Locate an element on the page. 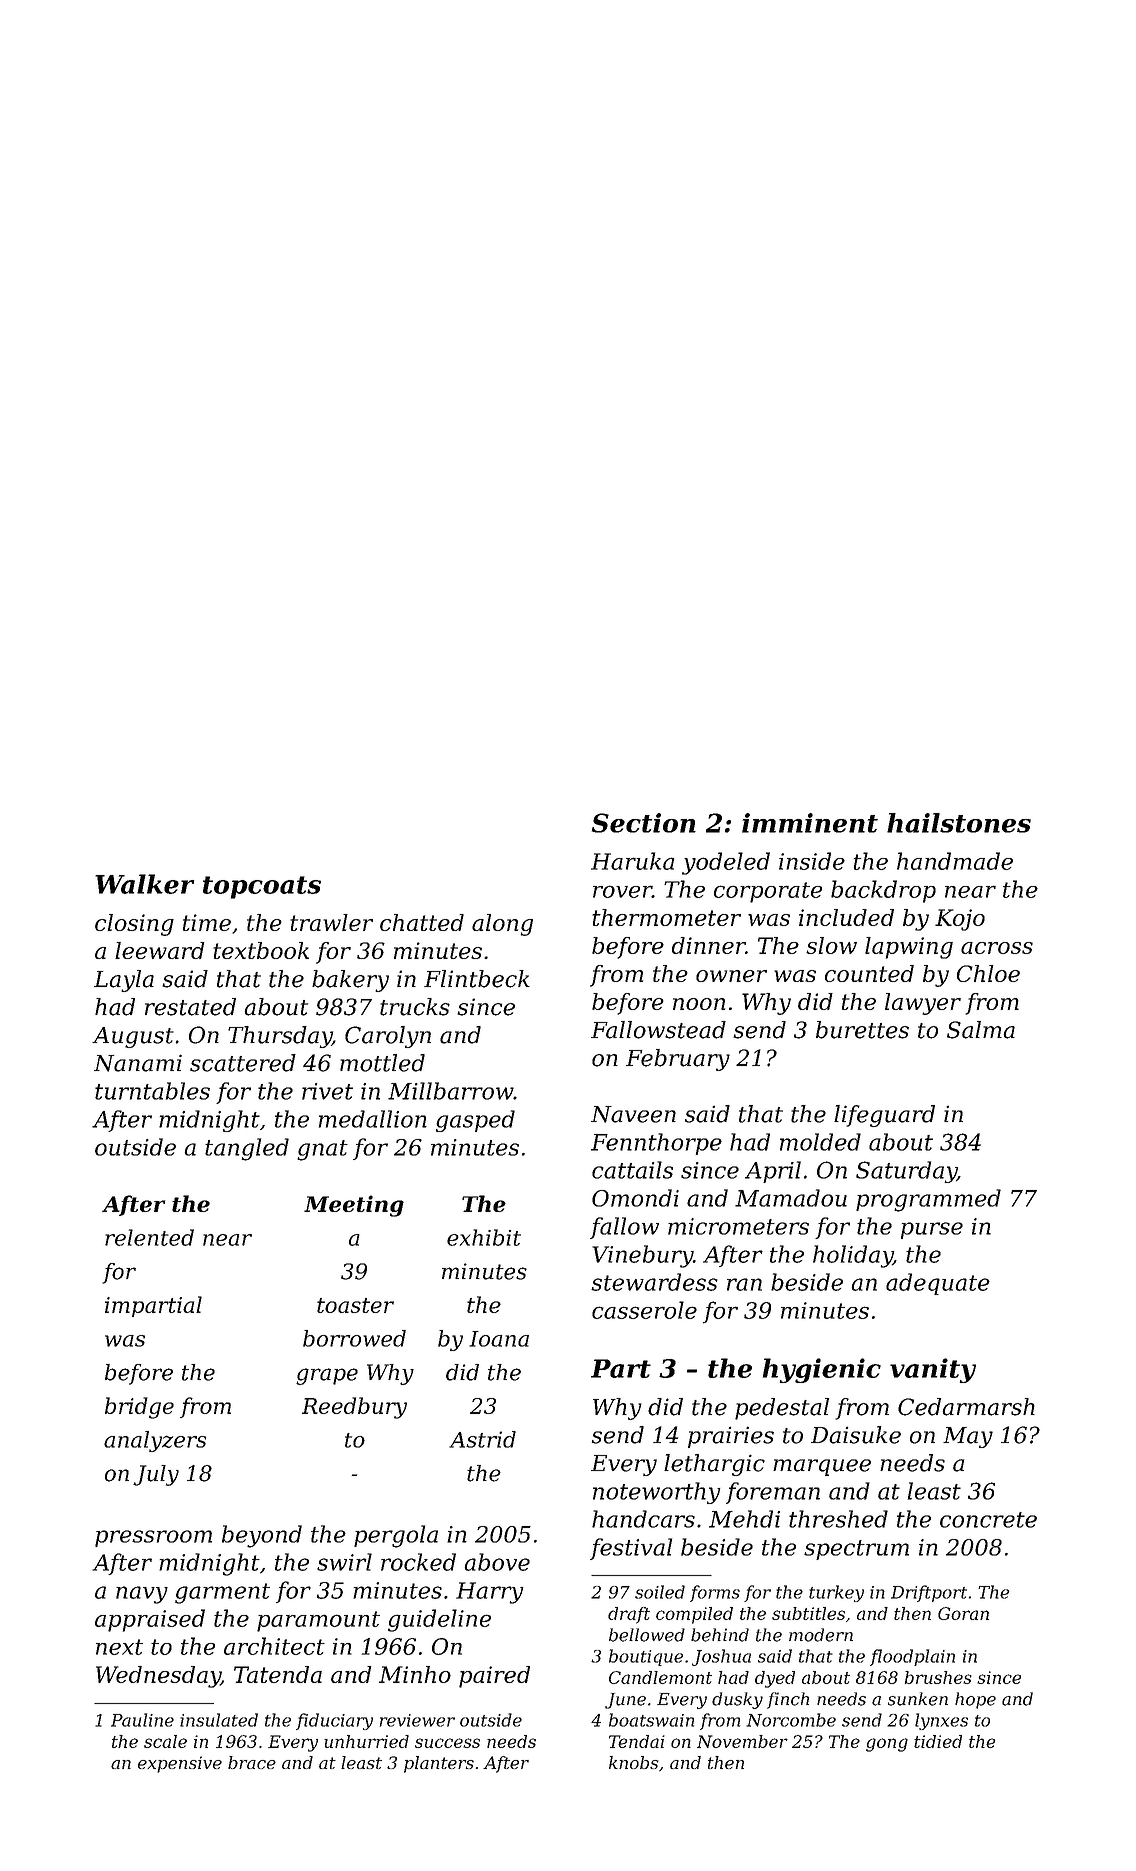 This document has height=1871, width=1136. lawyer is located at coordinates (923, 1004).
